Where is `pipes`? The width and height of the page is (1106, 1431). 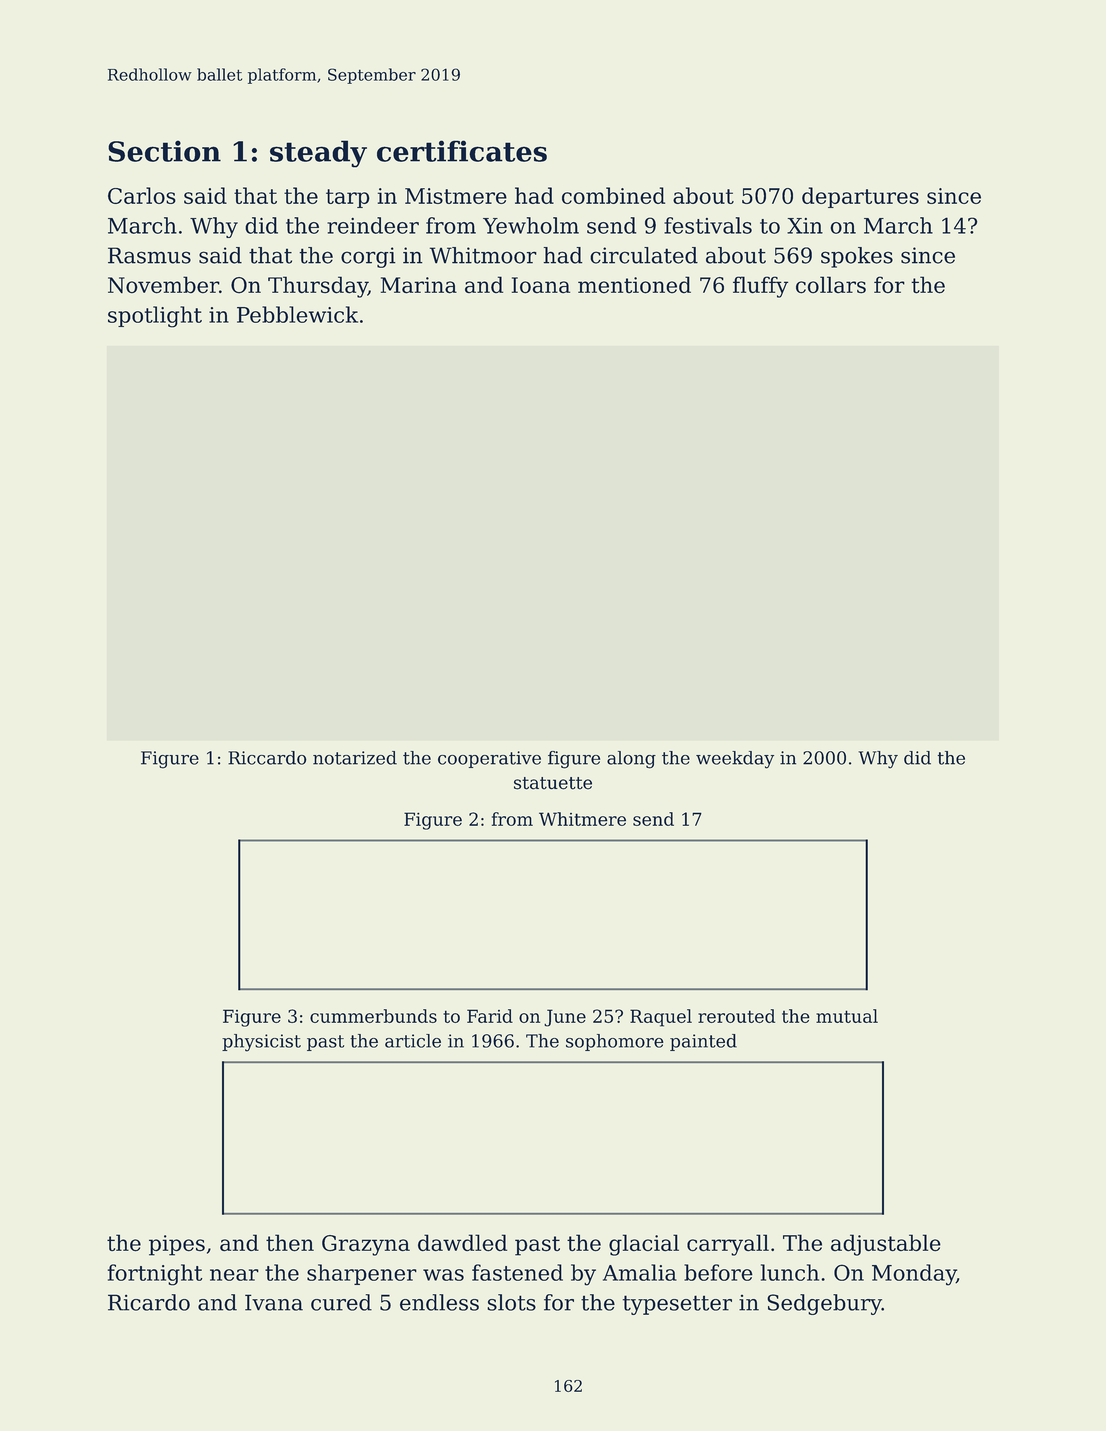
pipes is located at coordinates (177, 1245).
